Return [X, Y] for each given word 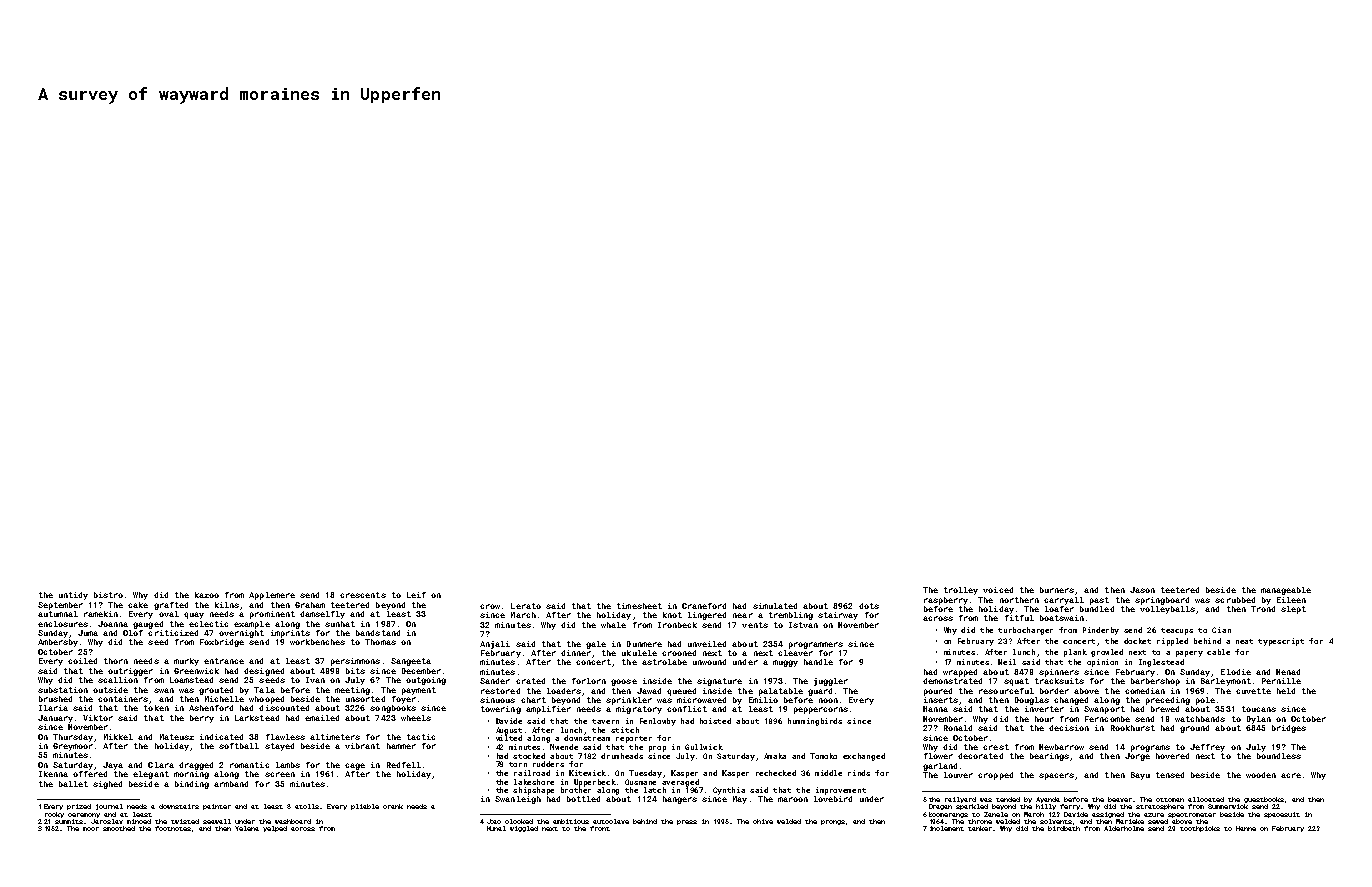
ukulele [639, 653]
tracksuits [1059, 681]
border [1054, 691]
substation [63, 690]
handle [818, 662]
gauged [148, 625]
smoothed [119, 828]
